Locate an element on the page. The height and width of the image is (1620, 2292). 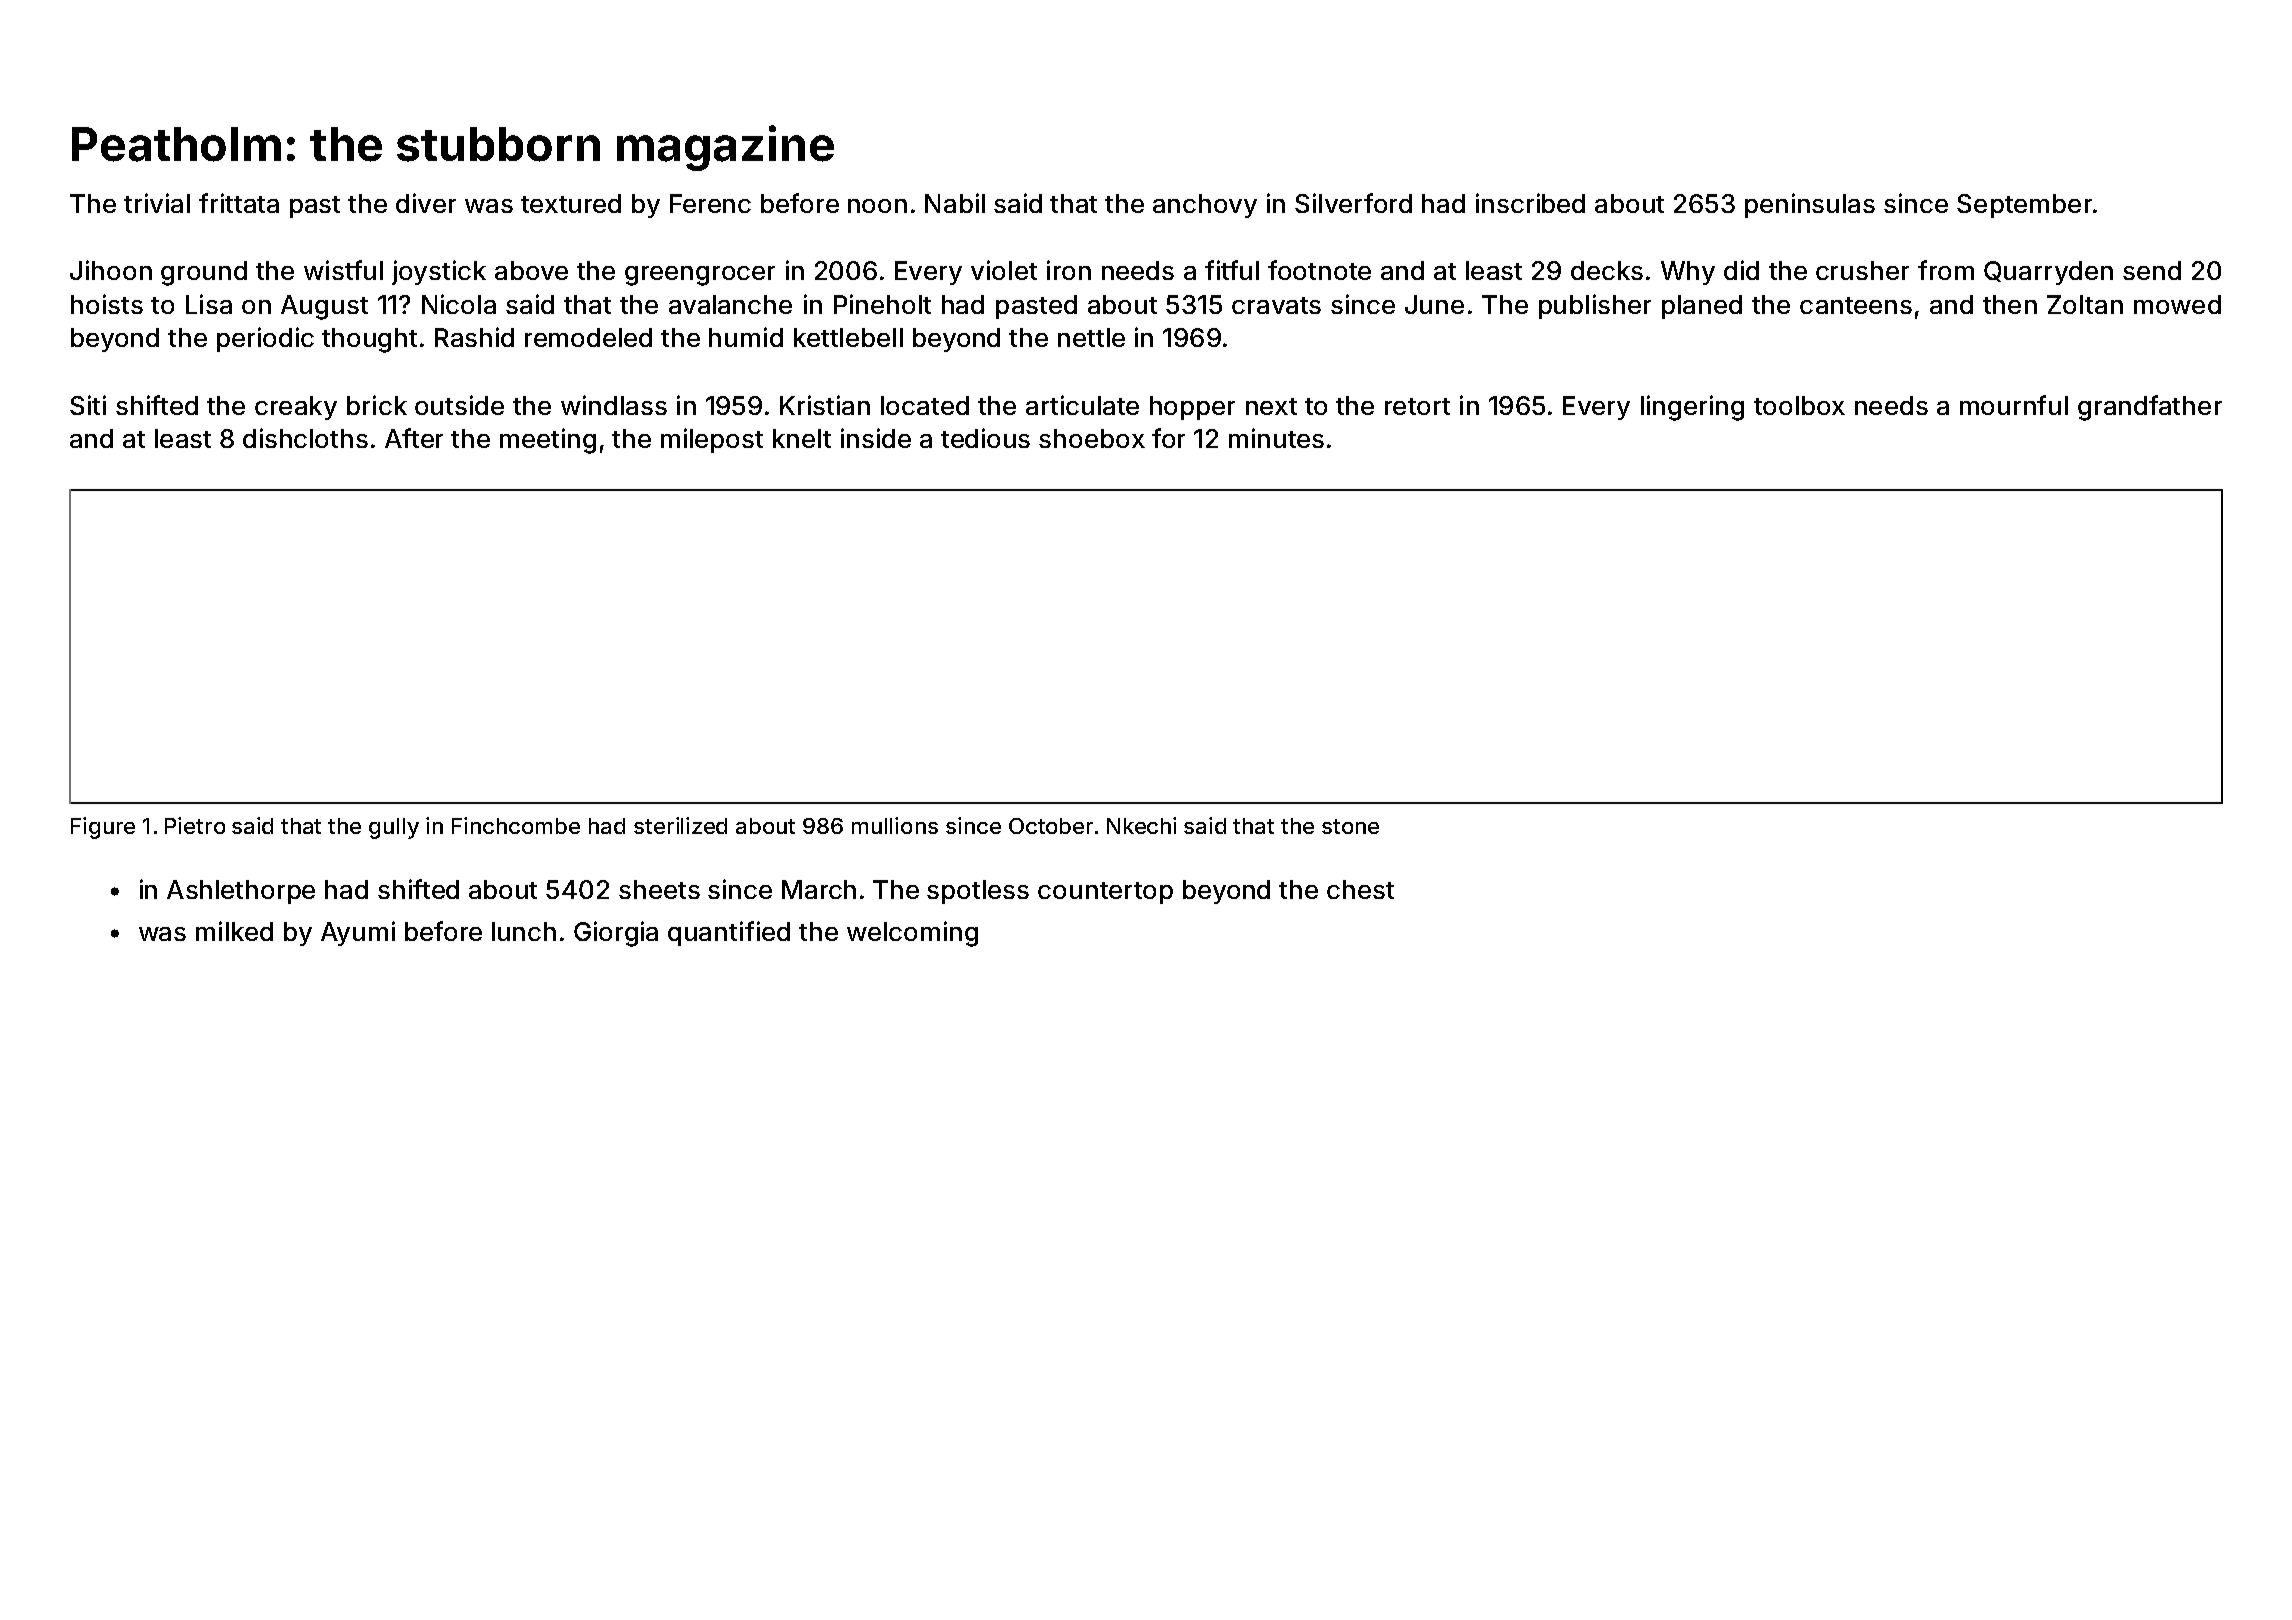
stone is located at coordinates (1350, 826).
